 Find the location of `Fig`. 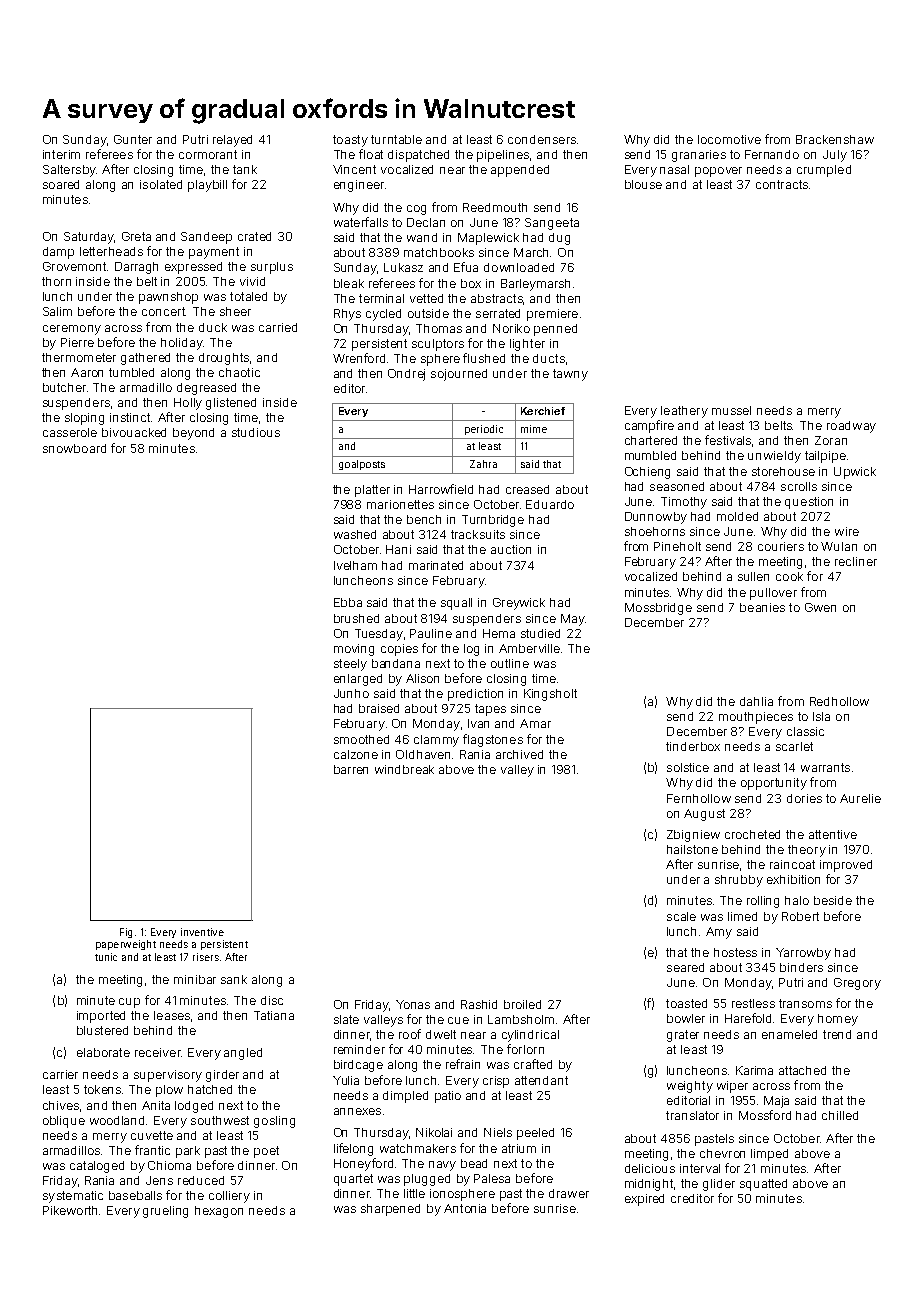

Fig is located at coordinates (126, 933).
